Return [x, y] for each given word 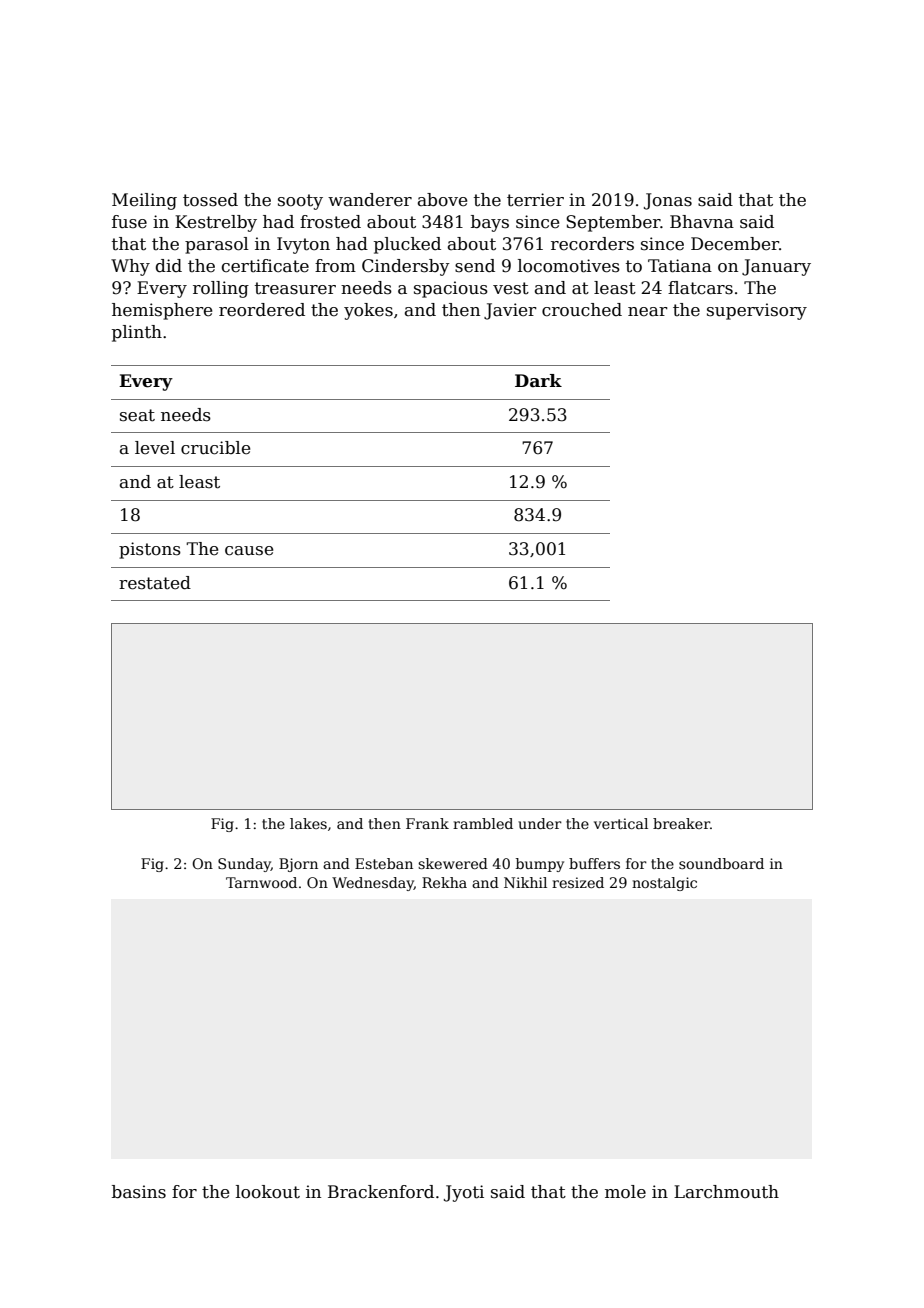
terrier [535, 200]
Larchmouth [726, 1192]
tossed [210, 200]
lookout [268, 1192]
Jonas [668, 201]
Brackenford [381, 1192]
